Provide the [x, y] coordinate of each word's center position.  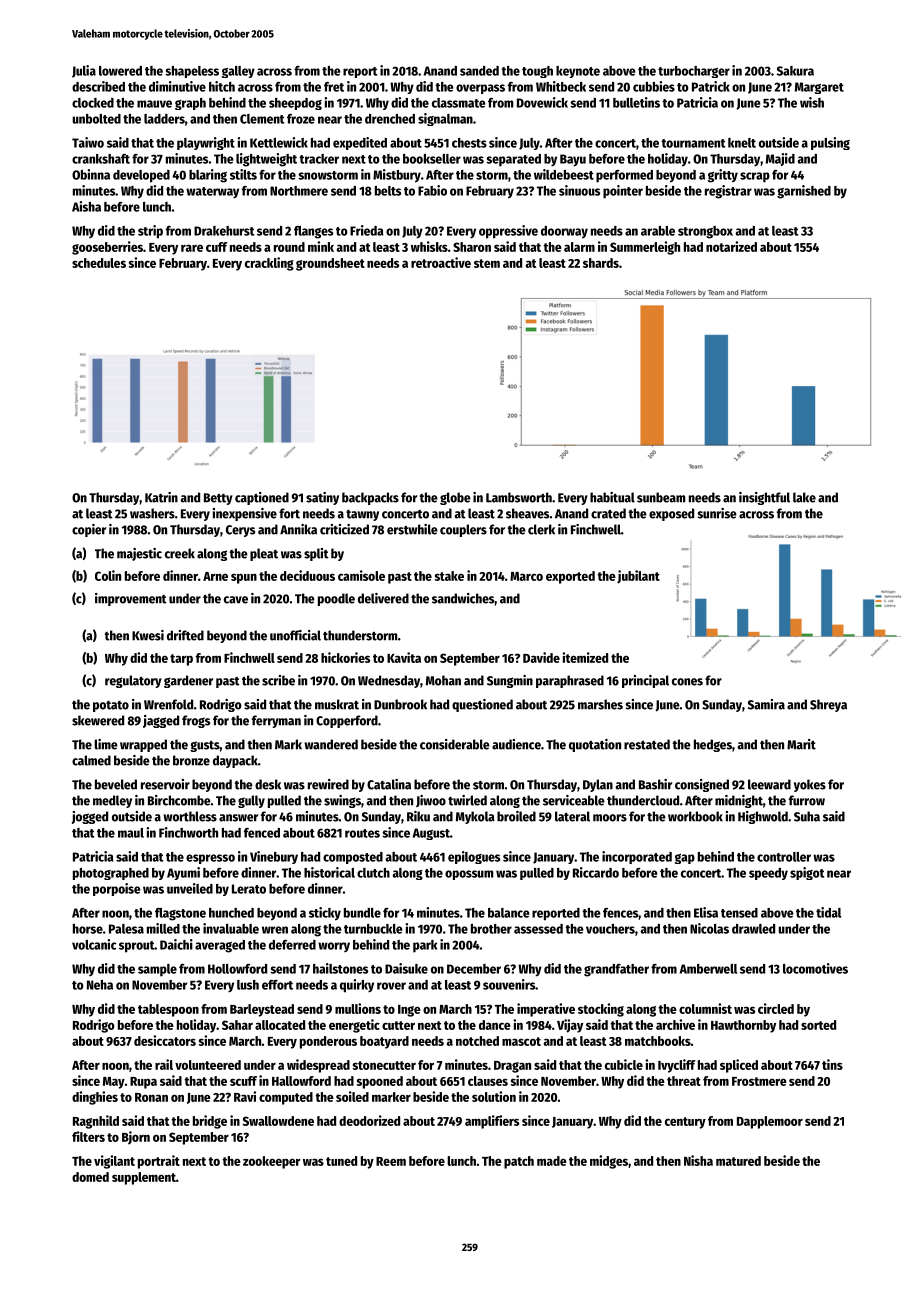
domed [90, 1177]
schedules [99, 263]
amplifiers [492, 1122]
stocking [601, 1010]
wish [812, 102]
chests [469, 143]
